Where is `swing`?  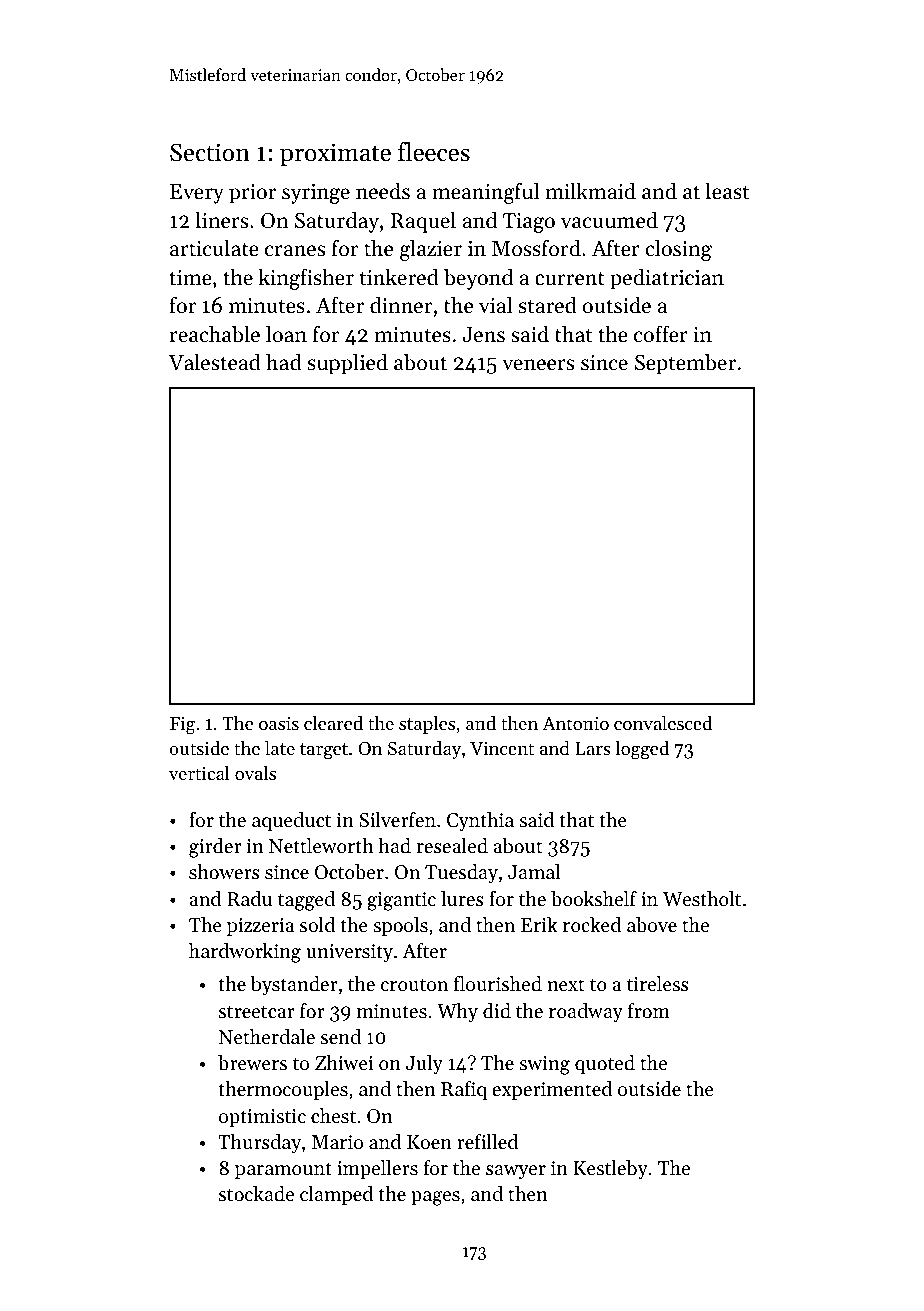
swing is located at coordinates (544, 1065).
